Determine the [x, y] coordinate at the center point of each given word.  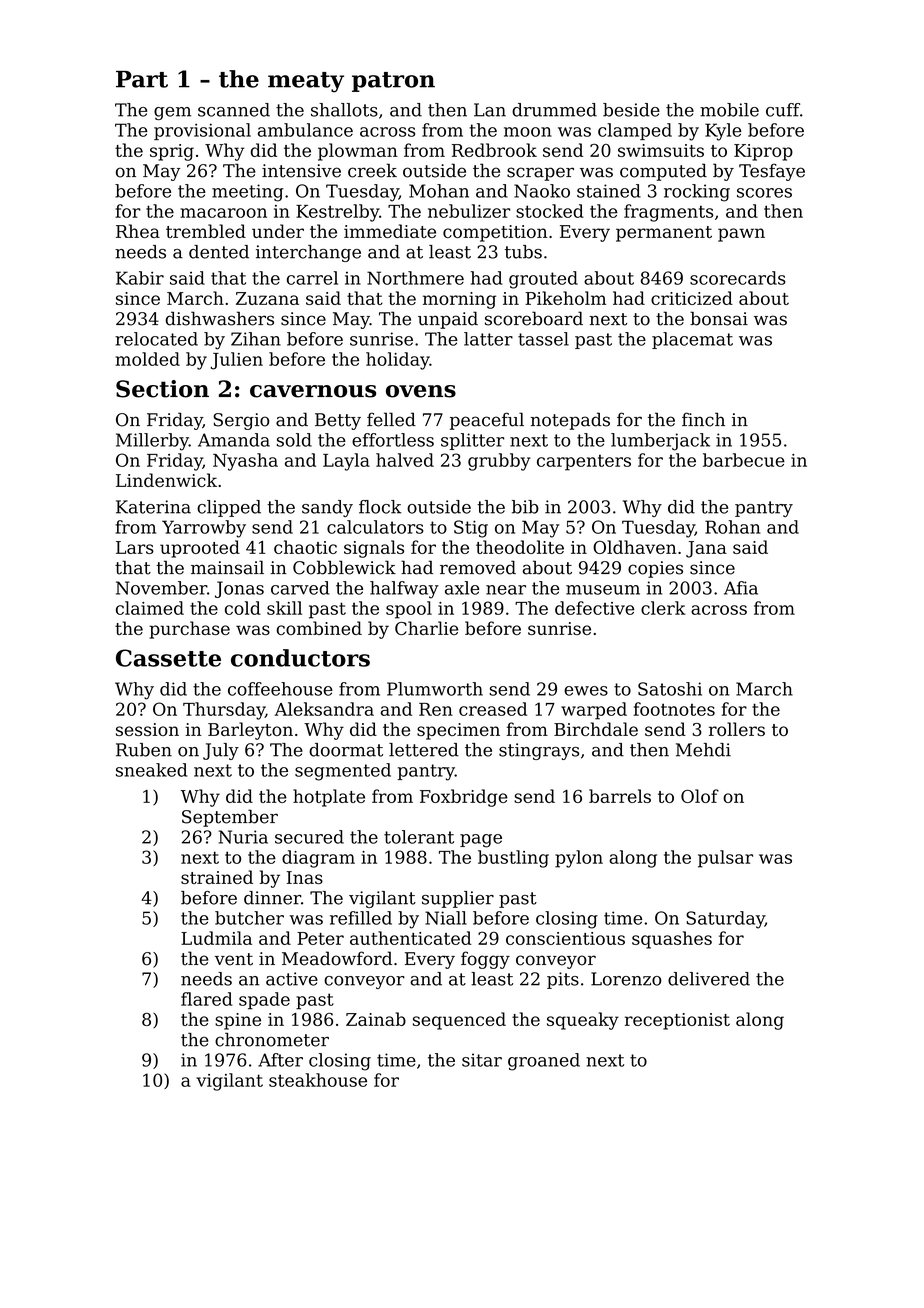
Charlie [426, 628]
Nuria [243, 837]
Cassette [168, 658]
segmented [343, 772]
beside [631, 110]
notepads [570, 421]
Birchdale [596, 729]
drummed [554, 110]
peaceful [487, 421]
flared [207, 999]
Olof [700, 796]
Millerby [152, 442]
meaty [306, 82]
